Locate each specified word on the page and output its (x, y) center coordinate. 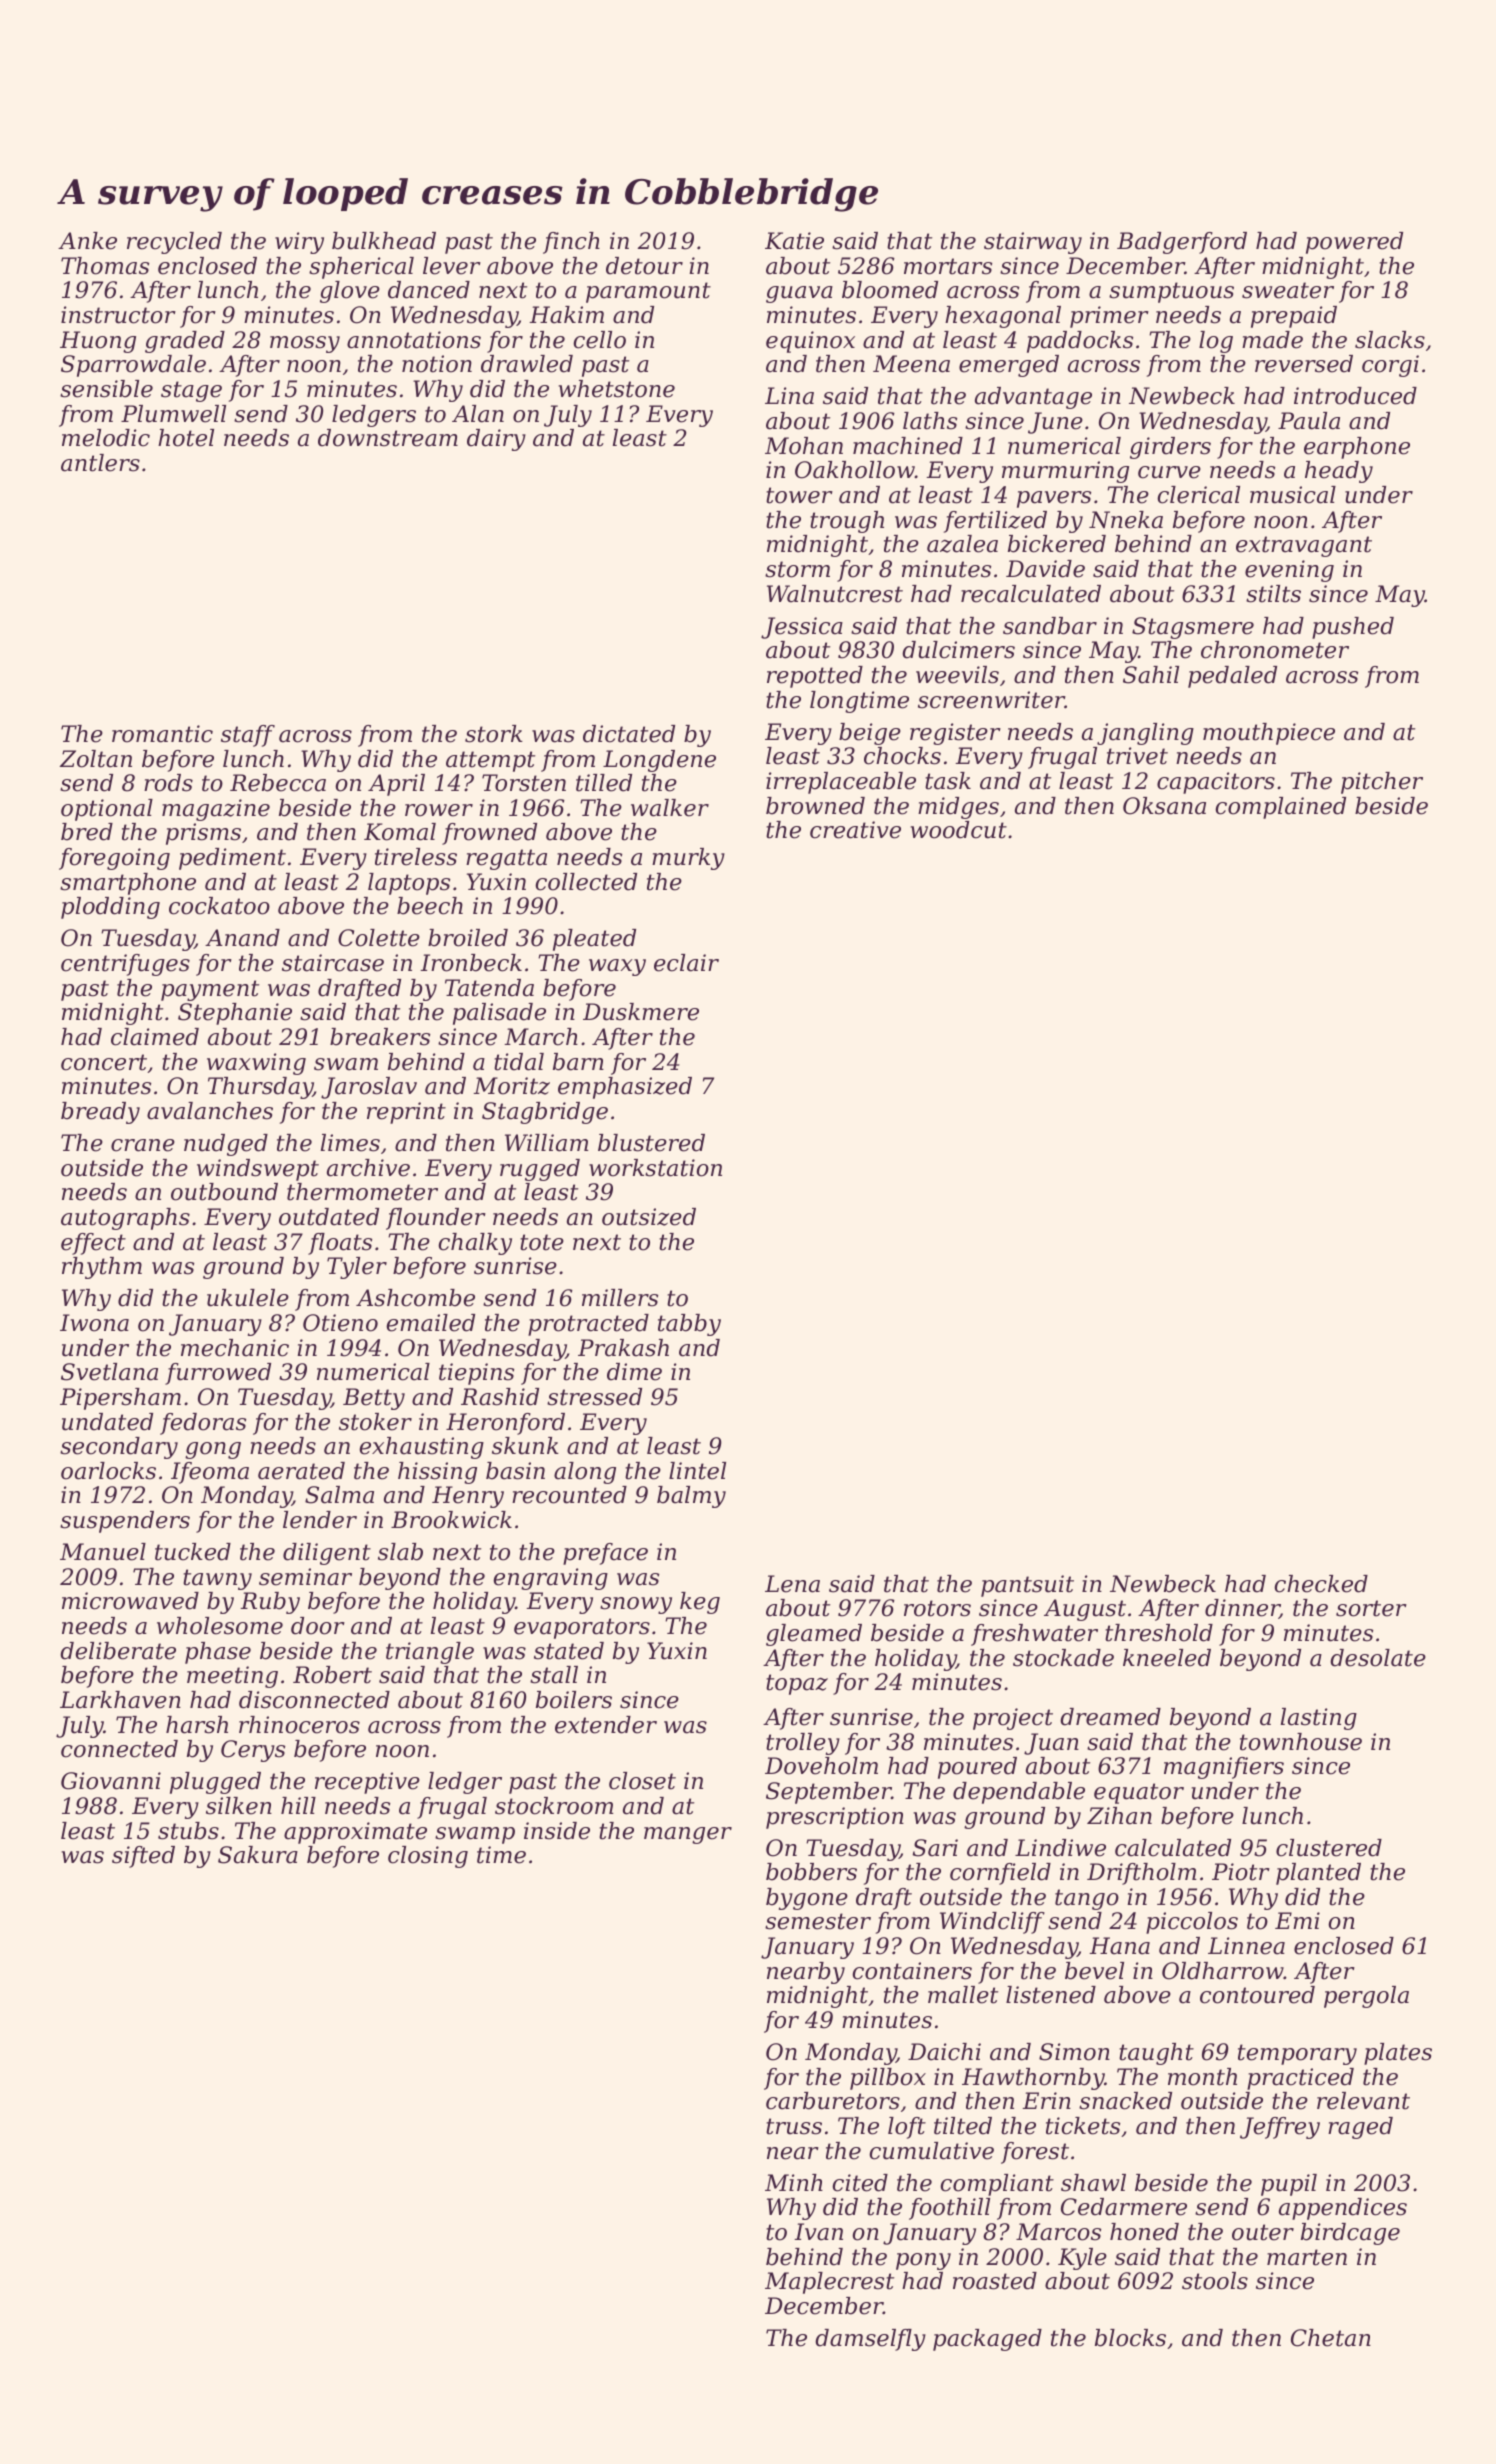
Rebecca (278, 783)
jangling (1145, 734)
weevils (957, 675)
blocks (1130, 2338)
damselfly (870, 2340)
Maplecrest (829, 2283)
